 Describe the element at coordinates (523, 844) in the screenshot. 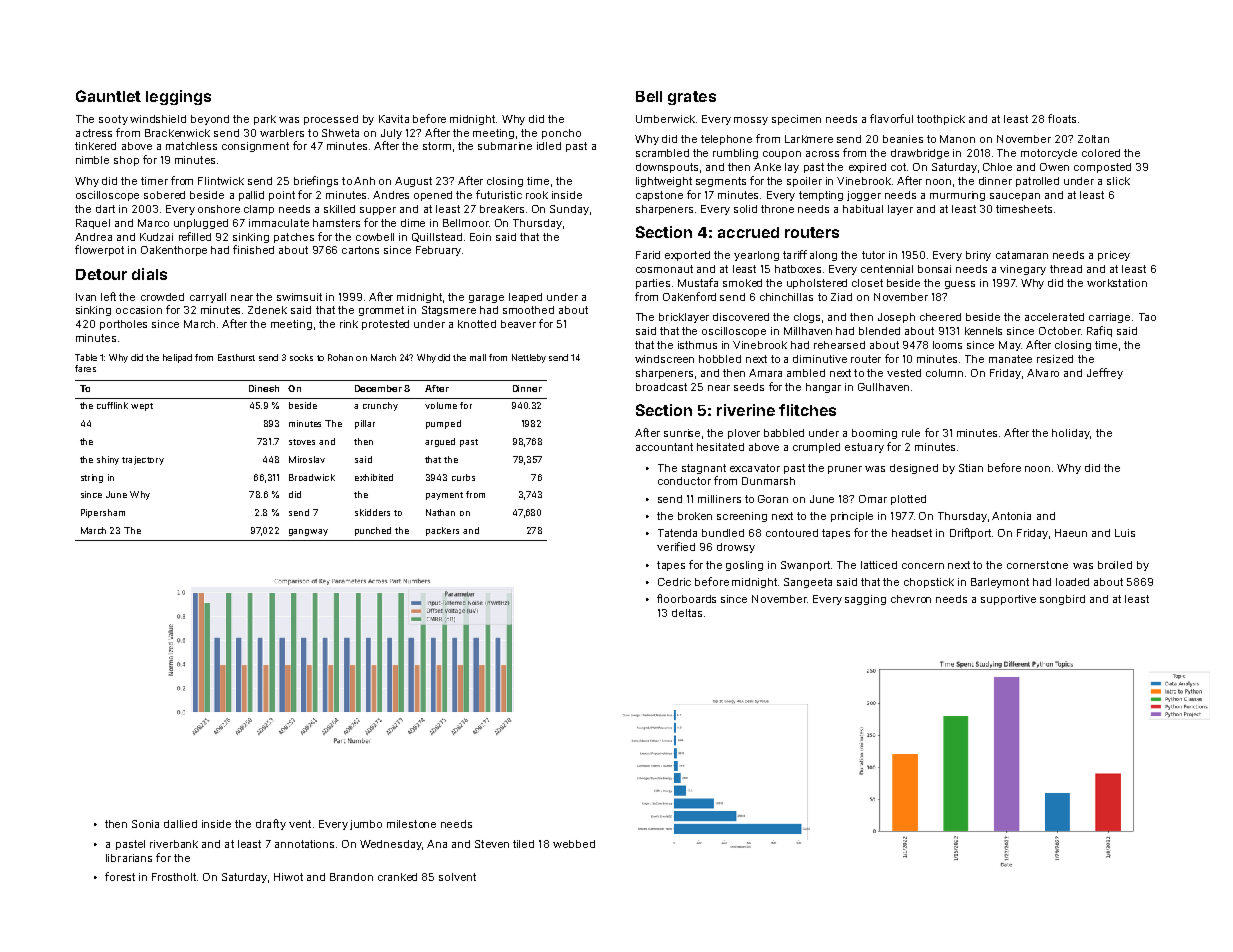

I see `tiled` at that location.
